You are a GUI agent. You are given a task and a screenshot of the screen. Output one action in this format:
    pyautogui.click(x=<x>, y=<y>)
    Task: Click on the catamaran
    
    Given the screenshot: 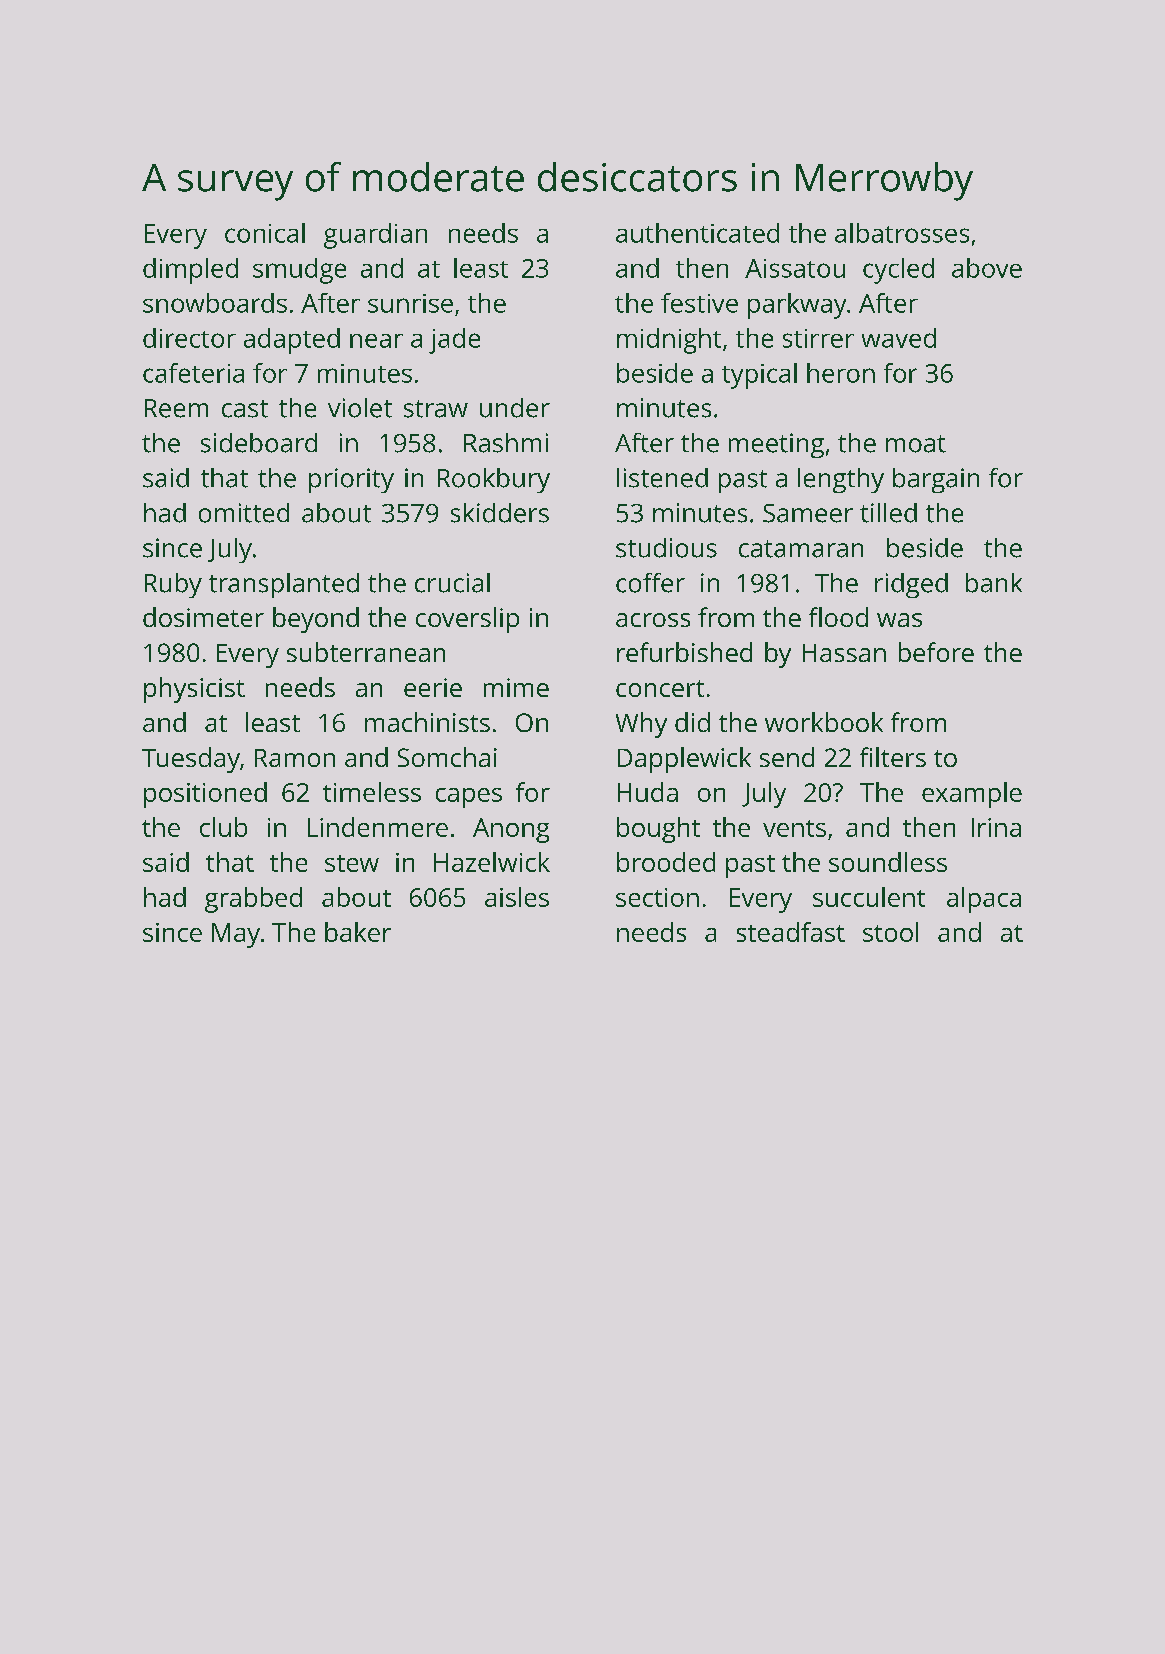 What is the action you would take?
    pyautogui.click(x=801, y=549)
